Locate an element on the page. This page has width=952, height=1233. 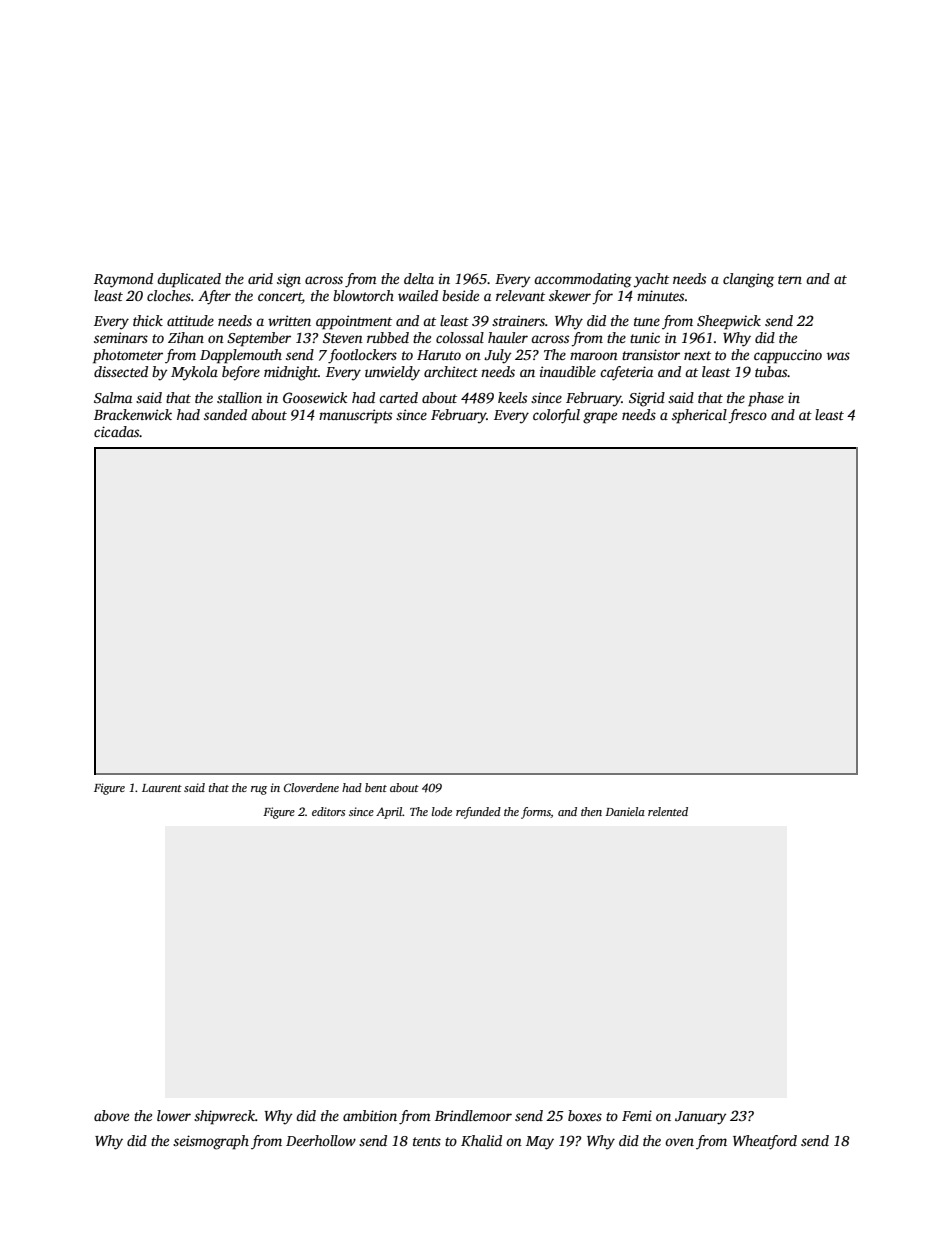
colorful is located at coordinates (556, 416).
